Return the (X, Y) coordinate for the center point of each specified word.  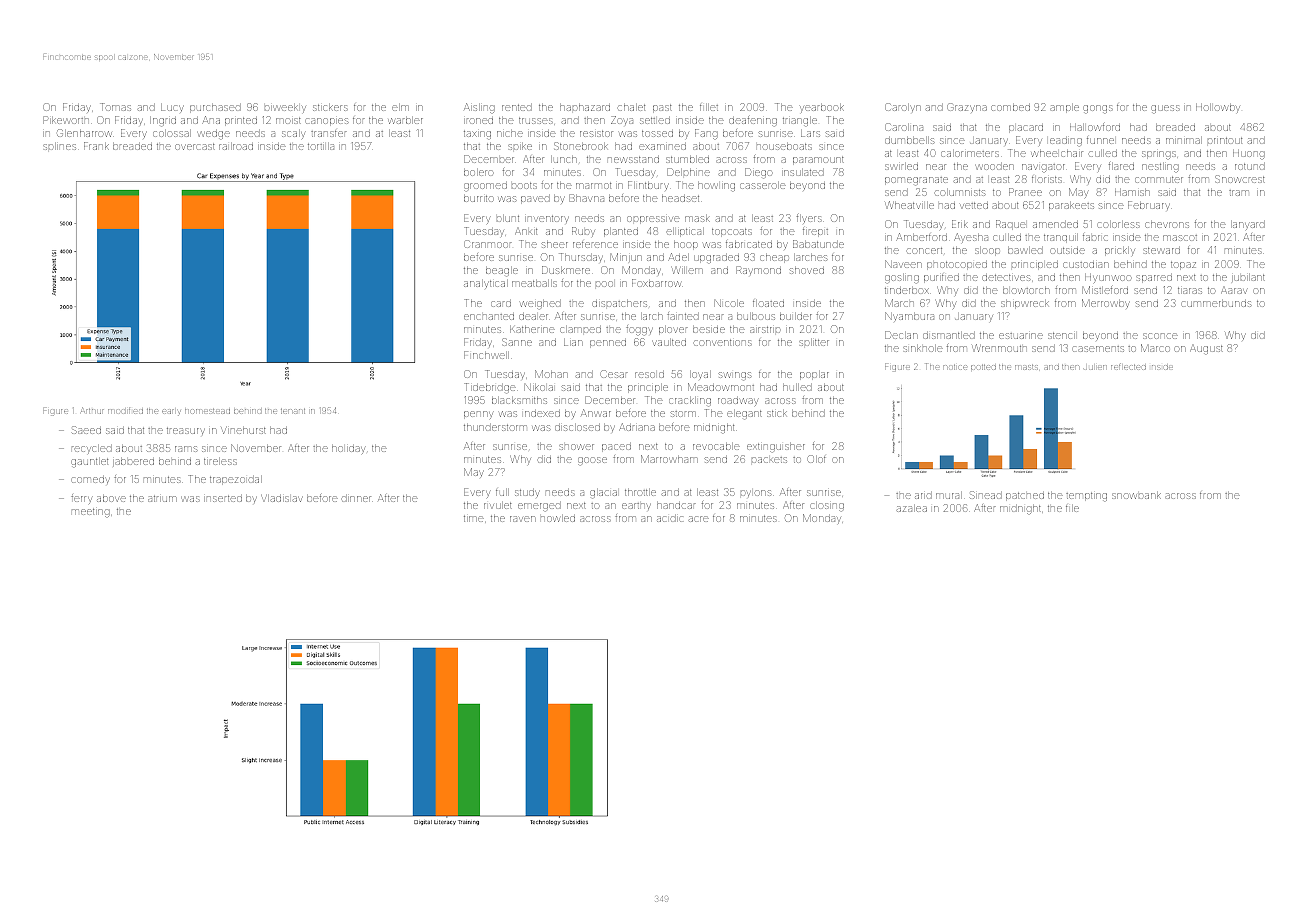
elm (400, 107)
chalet (632, 107)
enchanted (489, 317)
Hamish (1132, 192)
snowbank (1136, 495)
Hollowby (1218, 108)
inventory (547, 219)
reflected (1128, 366)
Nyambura (909, 316)
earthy (636, 506)
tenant (293, 411)
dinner (356, 498)
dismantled (949, 335)
